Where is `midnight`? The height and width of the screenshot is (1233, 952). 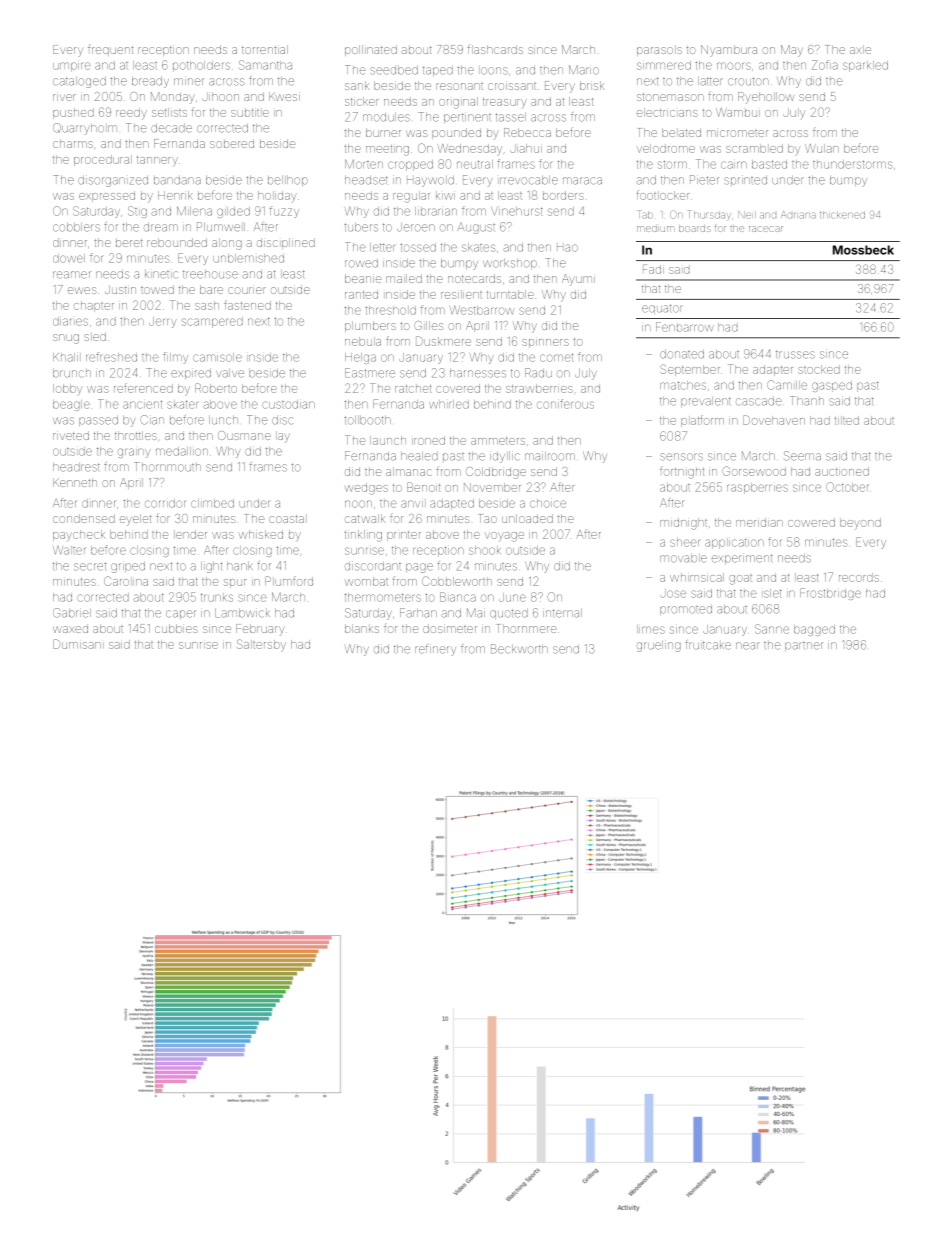 midnight is located at coordinates (683, 524).
